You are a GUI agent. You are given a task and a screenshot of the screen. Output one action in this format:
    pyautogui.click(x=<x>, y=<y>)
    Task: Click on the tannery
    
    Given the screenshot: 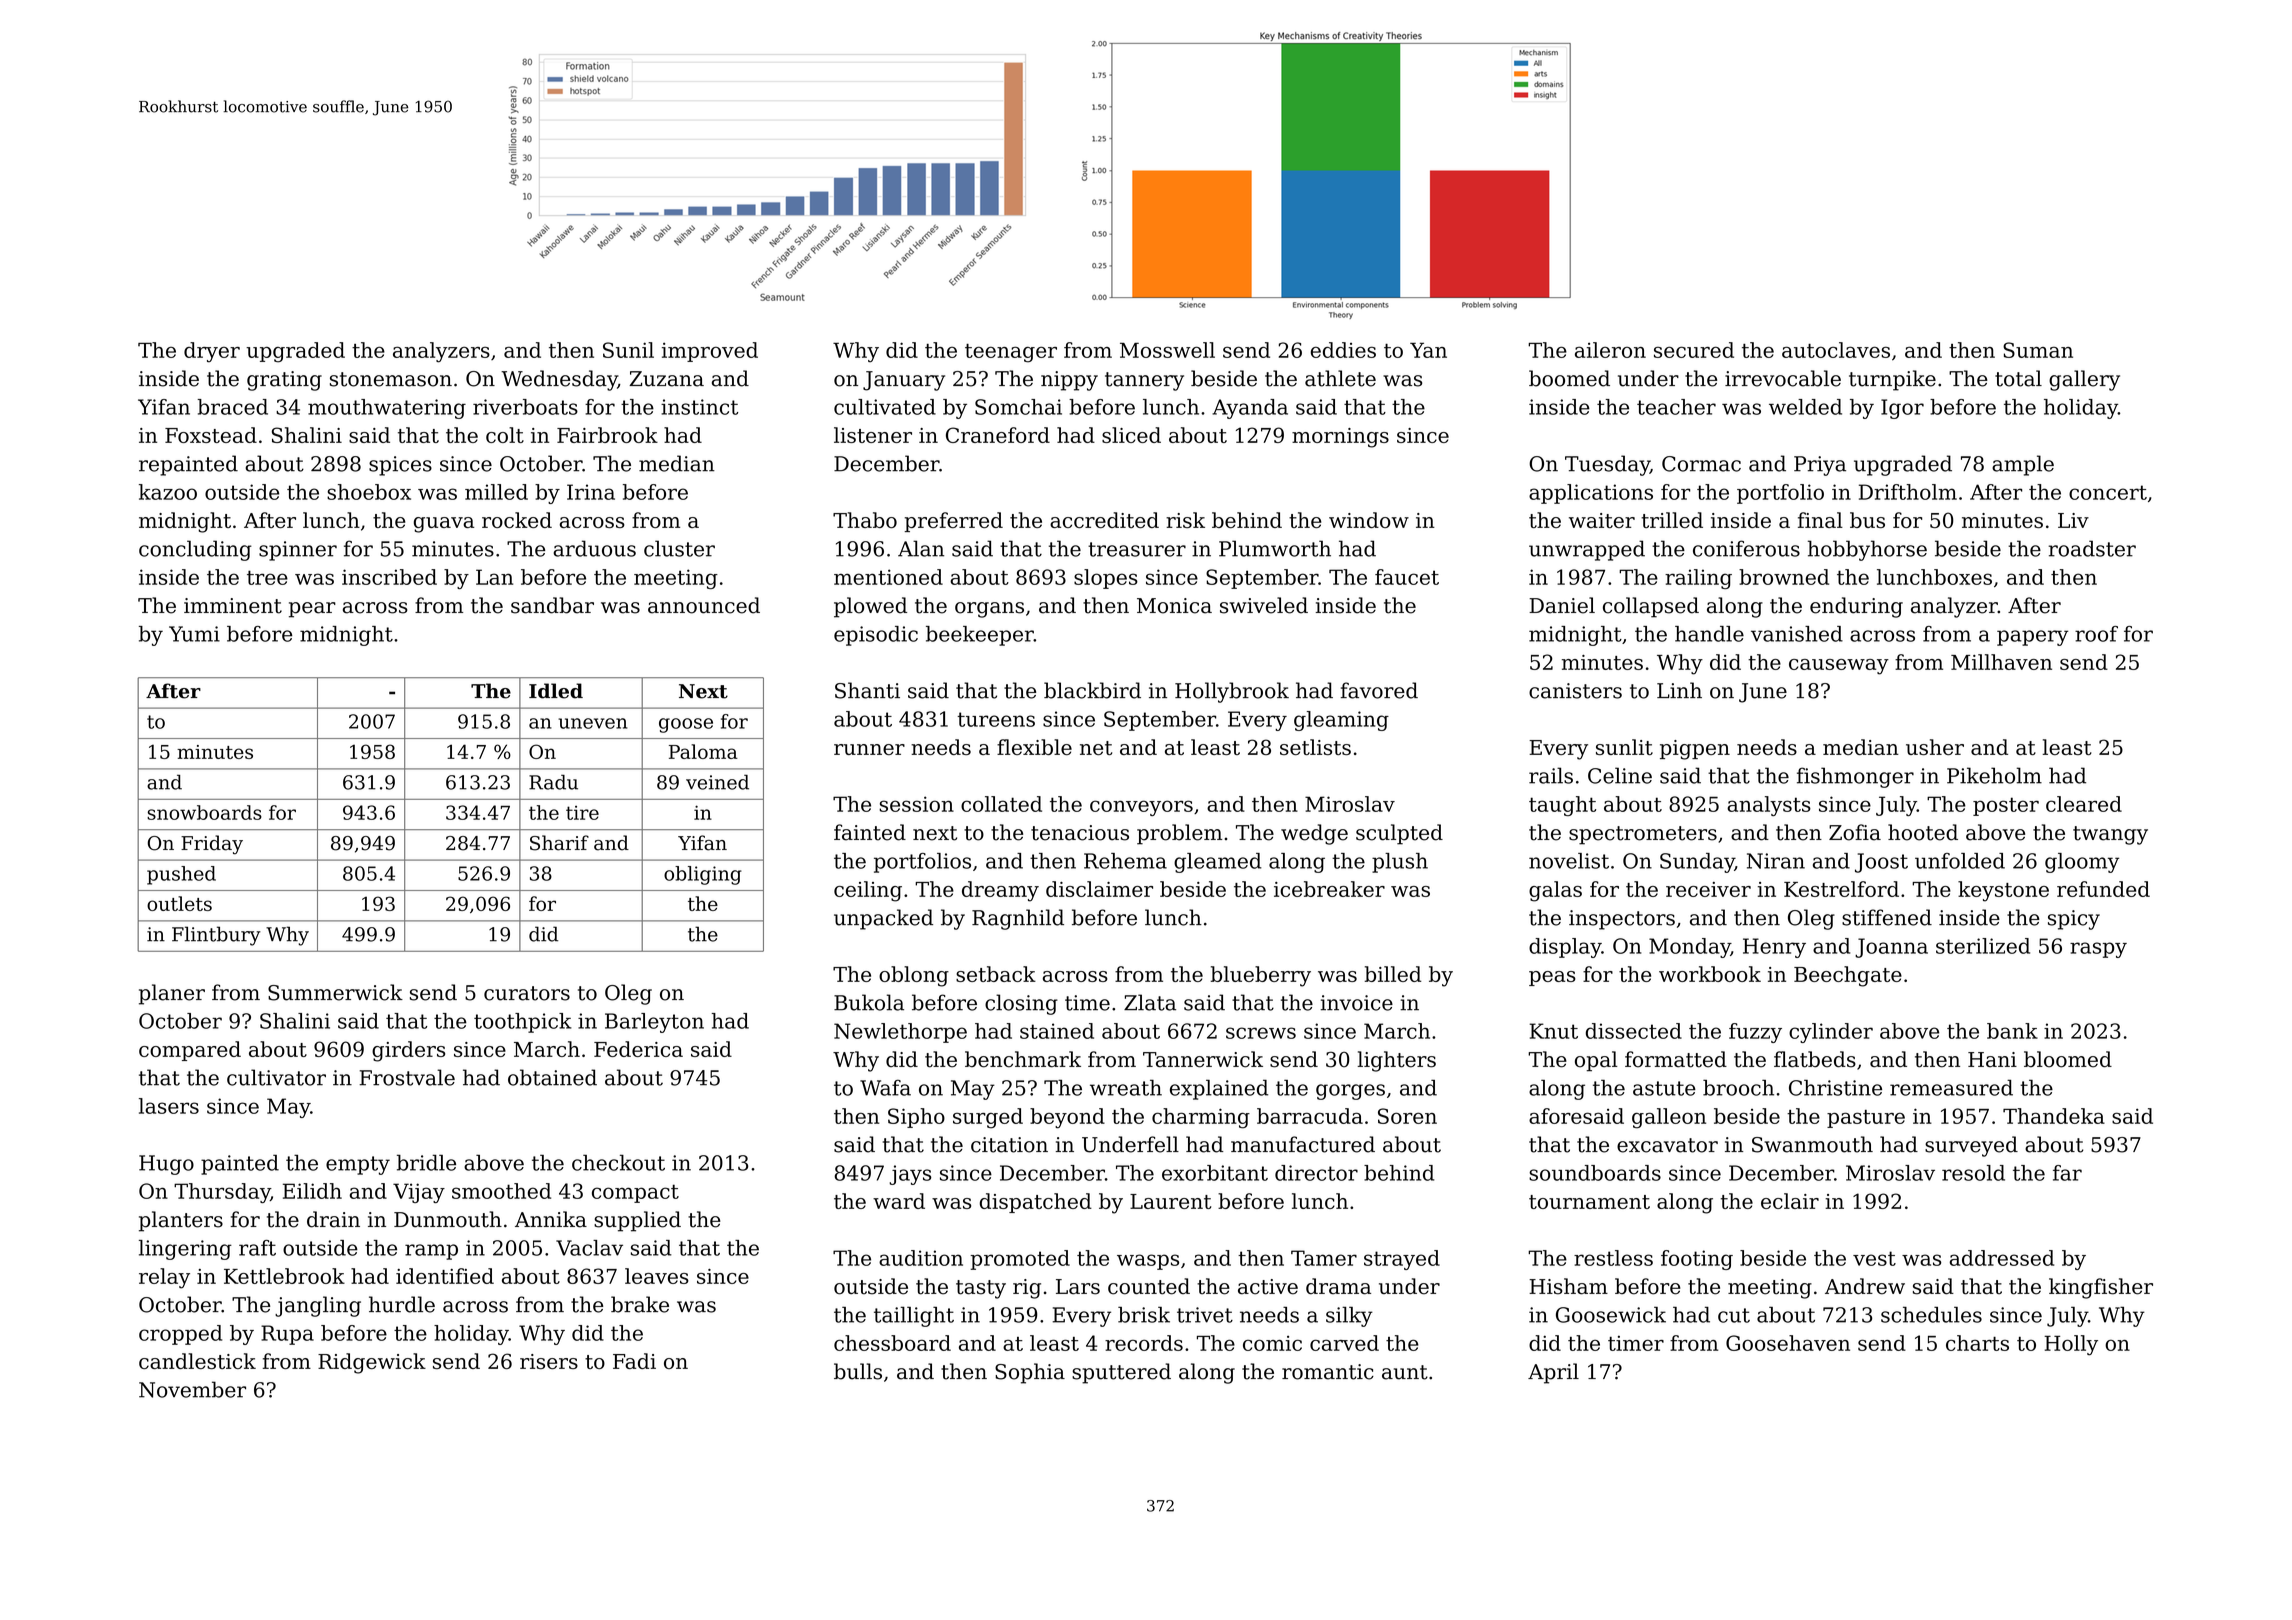 What is the action you would take?
    pyautogui.click(x=1144, y=381)
